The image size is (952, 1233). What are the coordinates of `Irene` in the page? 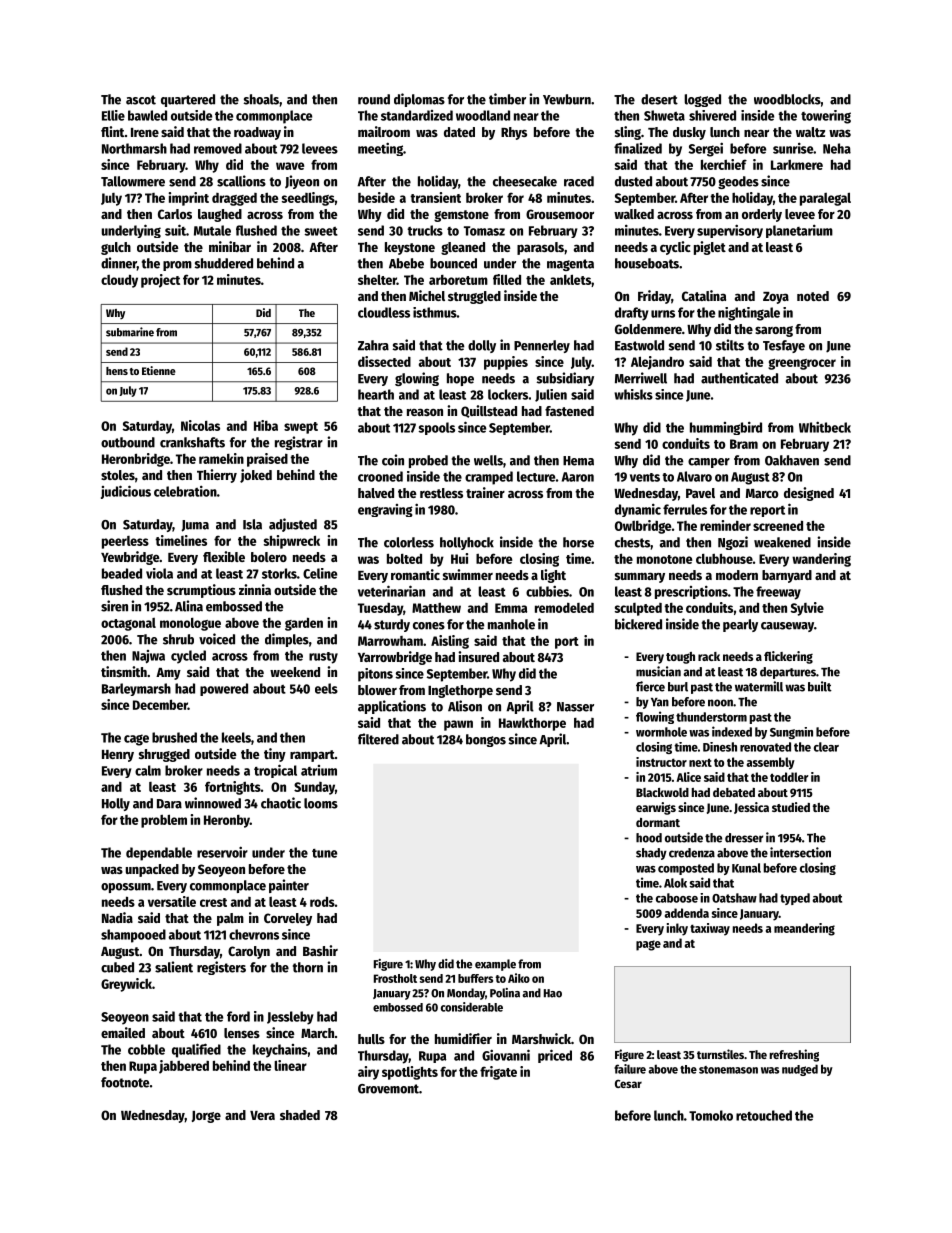 It's located at (145, 132).
